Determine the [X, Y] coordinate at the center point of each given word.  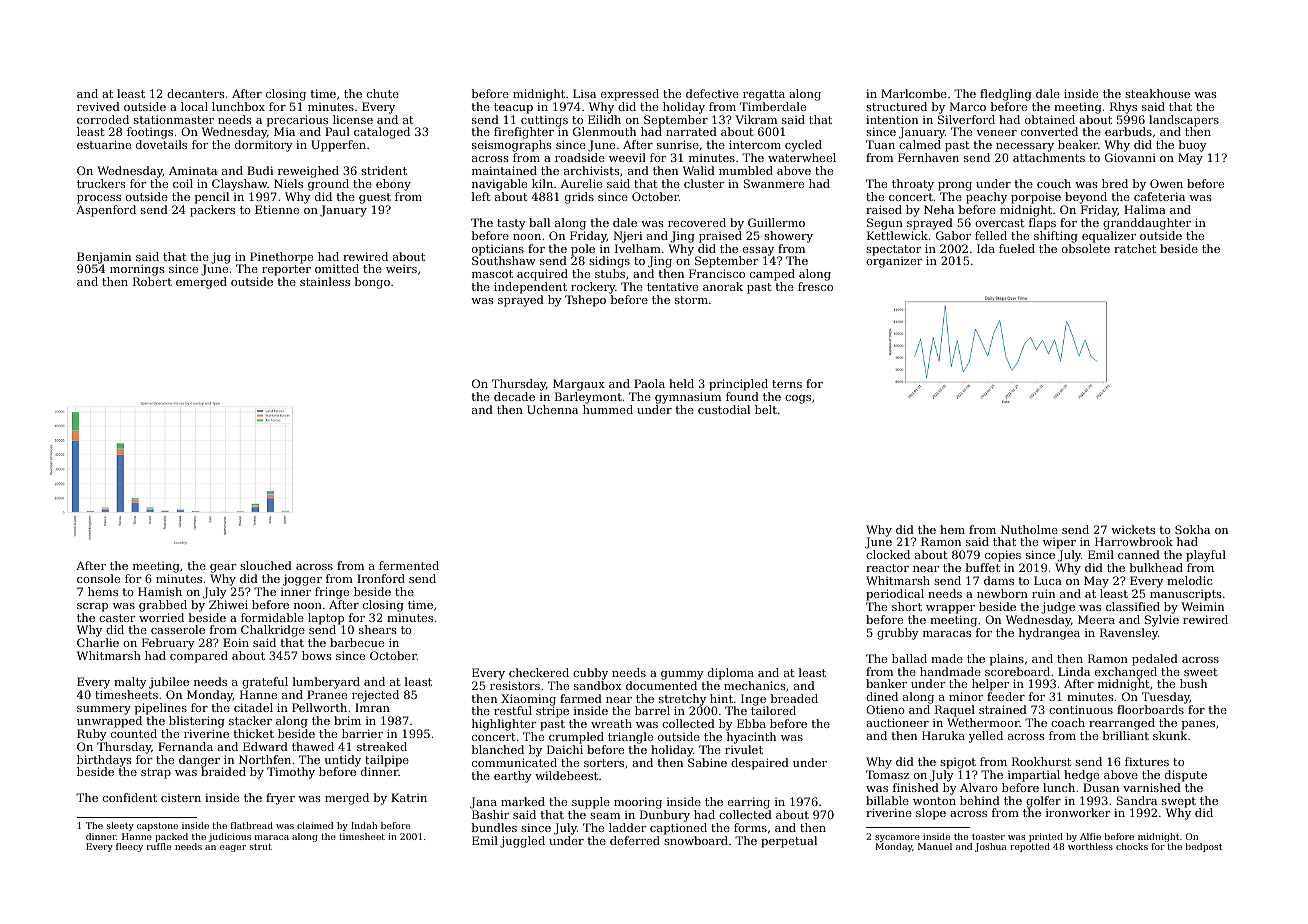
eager [233, 848]
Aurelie [581, 183]
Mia [284, 131]
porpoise [1036, 198]
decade [514, 396]
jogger [302, 580]
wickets [1133, 529]
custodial [724, 409]
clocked [888, 554]
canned [1139, 554]
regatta [764, 95]
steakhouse [1157, 93]
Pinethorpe [281, 258]
